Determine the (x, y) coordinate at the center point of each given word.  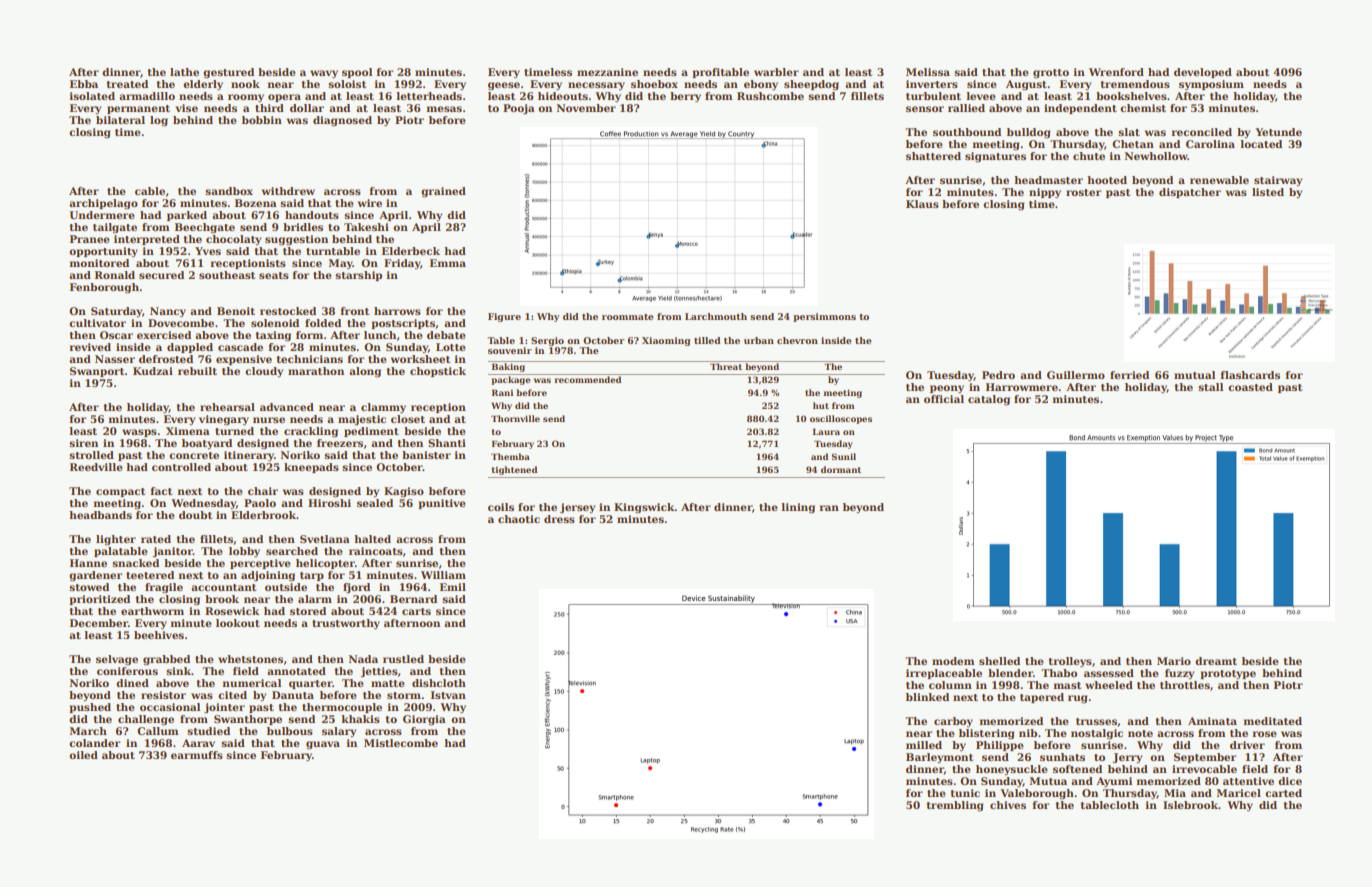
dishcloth (439, 683)
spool (357, 73)
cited (232, 695)
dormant (841, 469)
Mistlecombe (401, 743)
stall (1210, 387)
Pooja (519, 109)
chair (263, 491)
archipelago (103, 204)
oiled (83, 755)
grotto (1051, 74)
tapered (1042, 698)
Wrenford (1116, 72)
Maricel (1239, 793)
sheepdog (811, 85)
